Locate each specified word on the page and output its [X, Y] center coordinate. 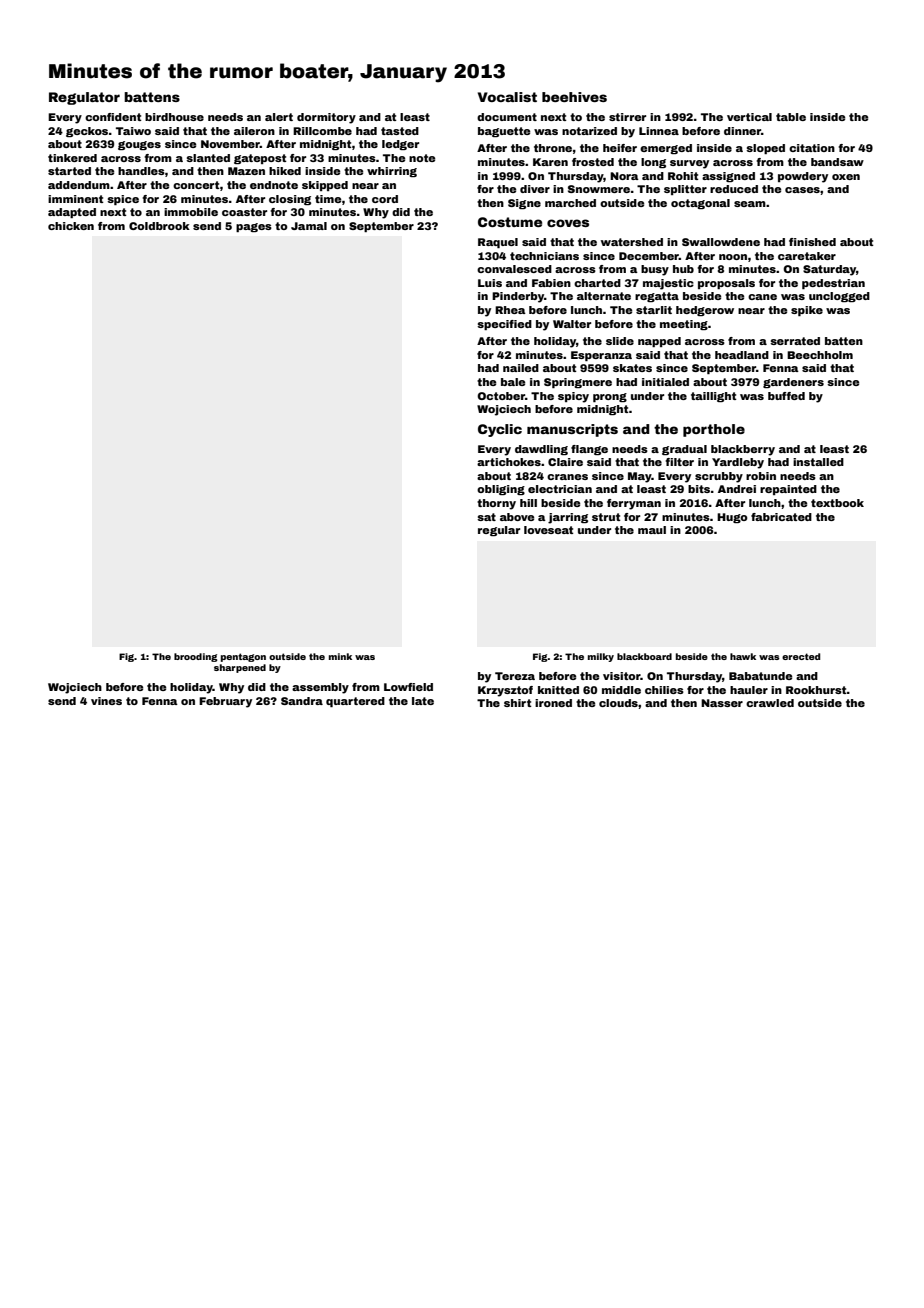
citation [812, 148]
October [501, 396]
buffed [786, 396]
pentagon [243, 657]
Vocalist [507, 97]
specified [504, 325]
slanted [208, 158]
